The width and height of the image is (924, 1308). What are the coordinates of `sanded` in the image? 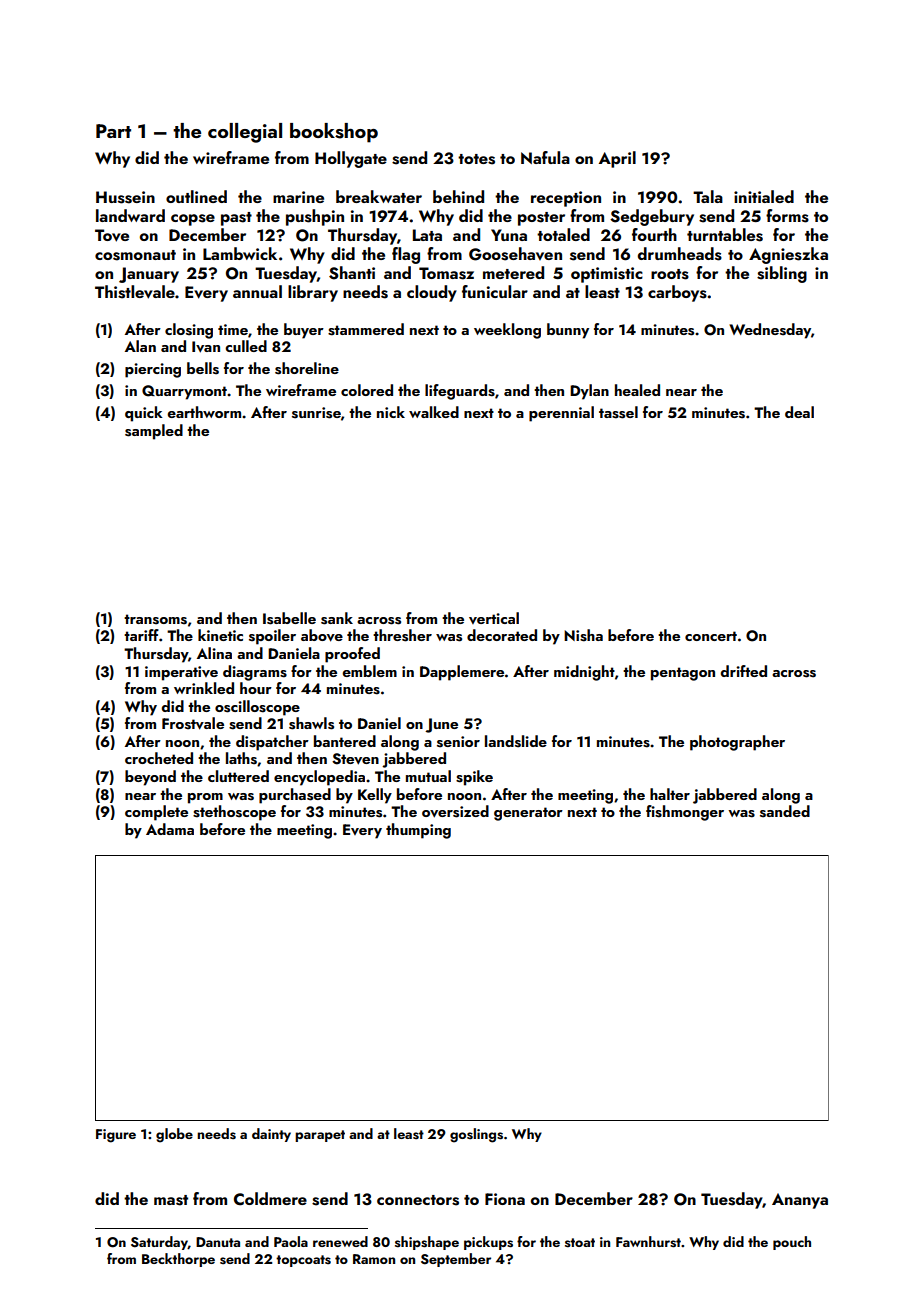 It's located at (785, 811).
